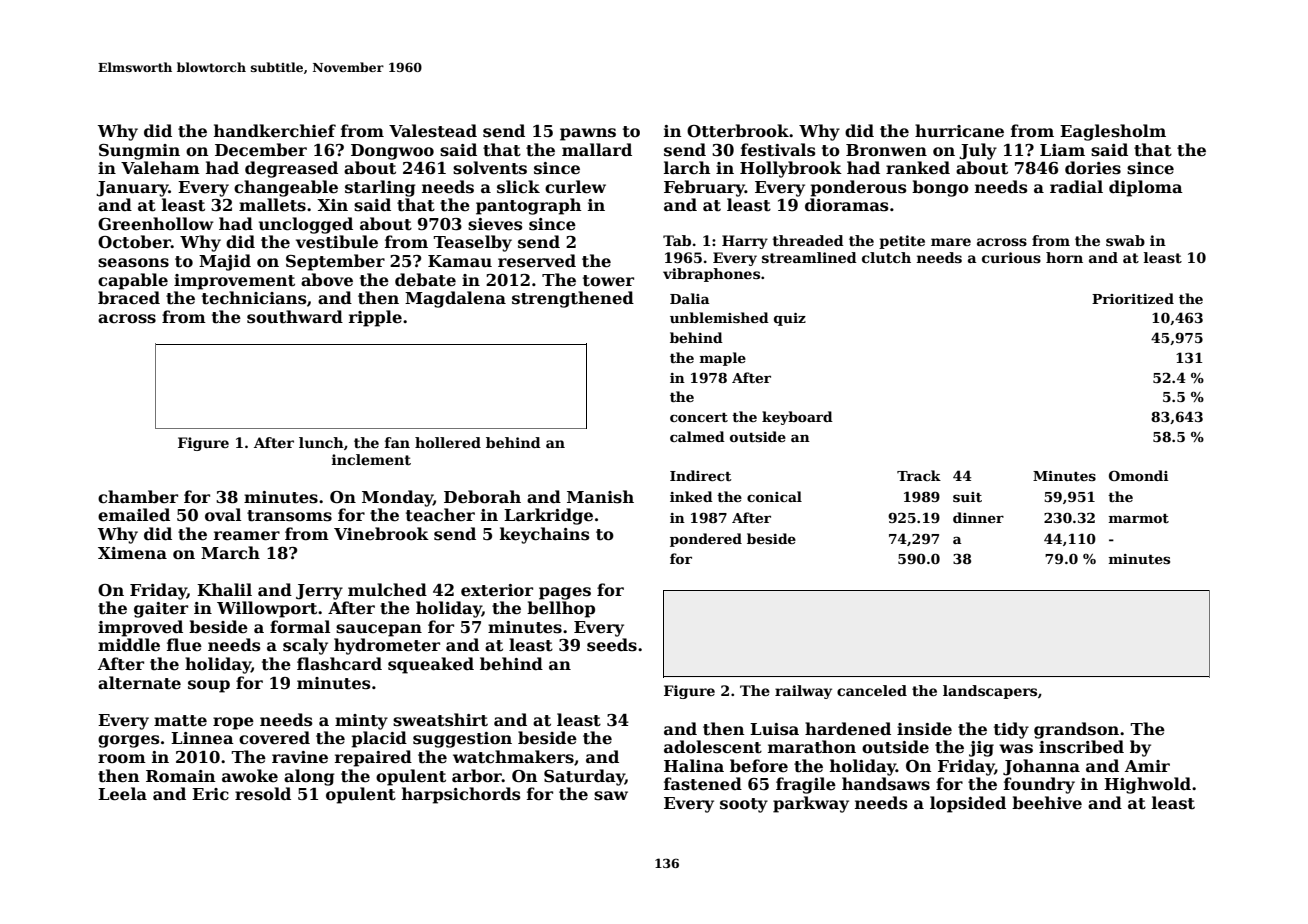 The width and height of the screenshot is (1308, 924). Describe the element at coordinates (959, 131) in the screenshot. I see `hurricane` at that location.
